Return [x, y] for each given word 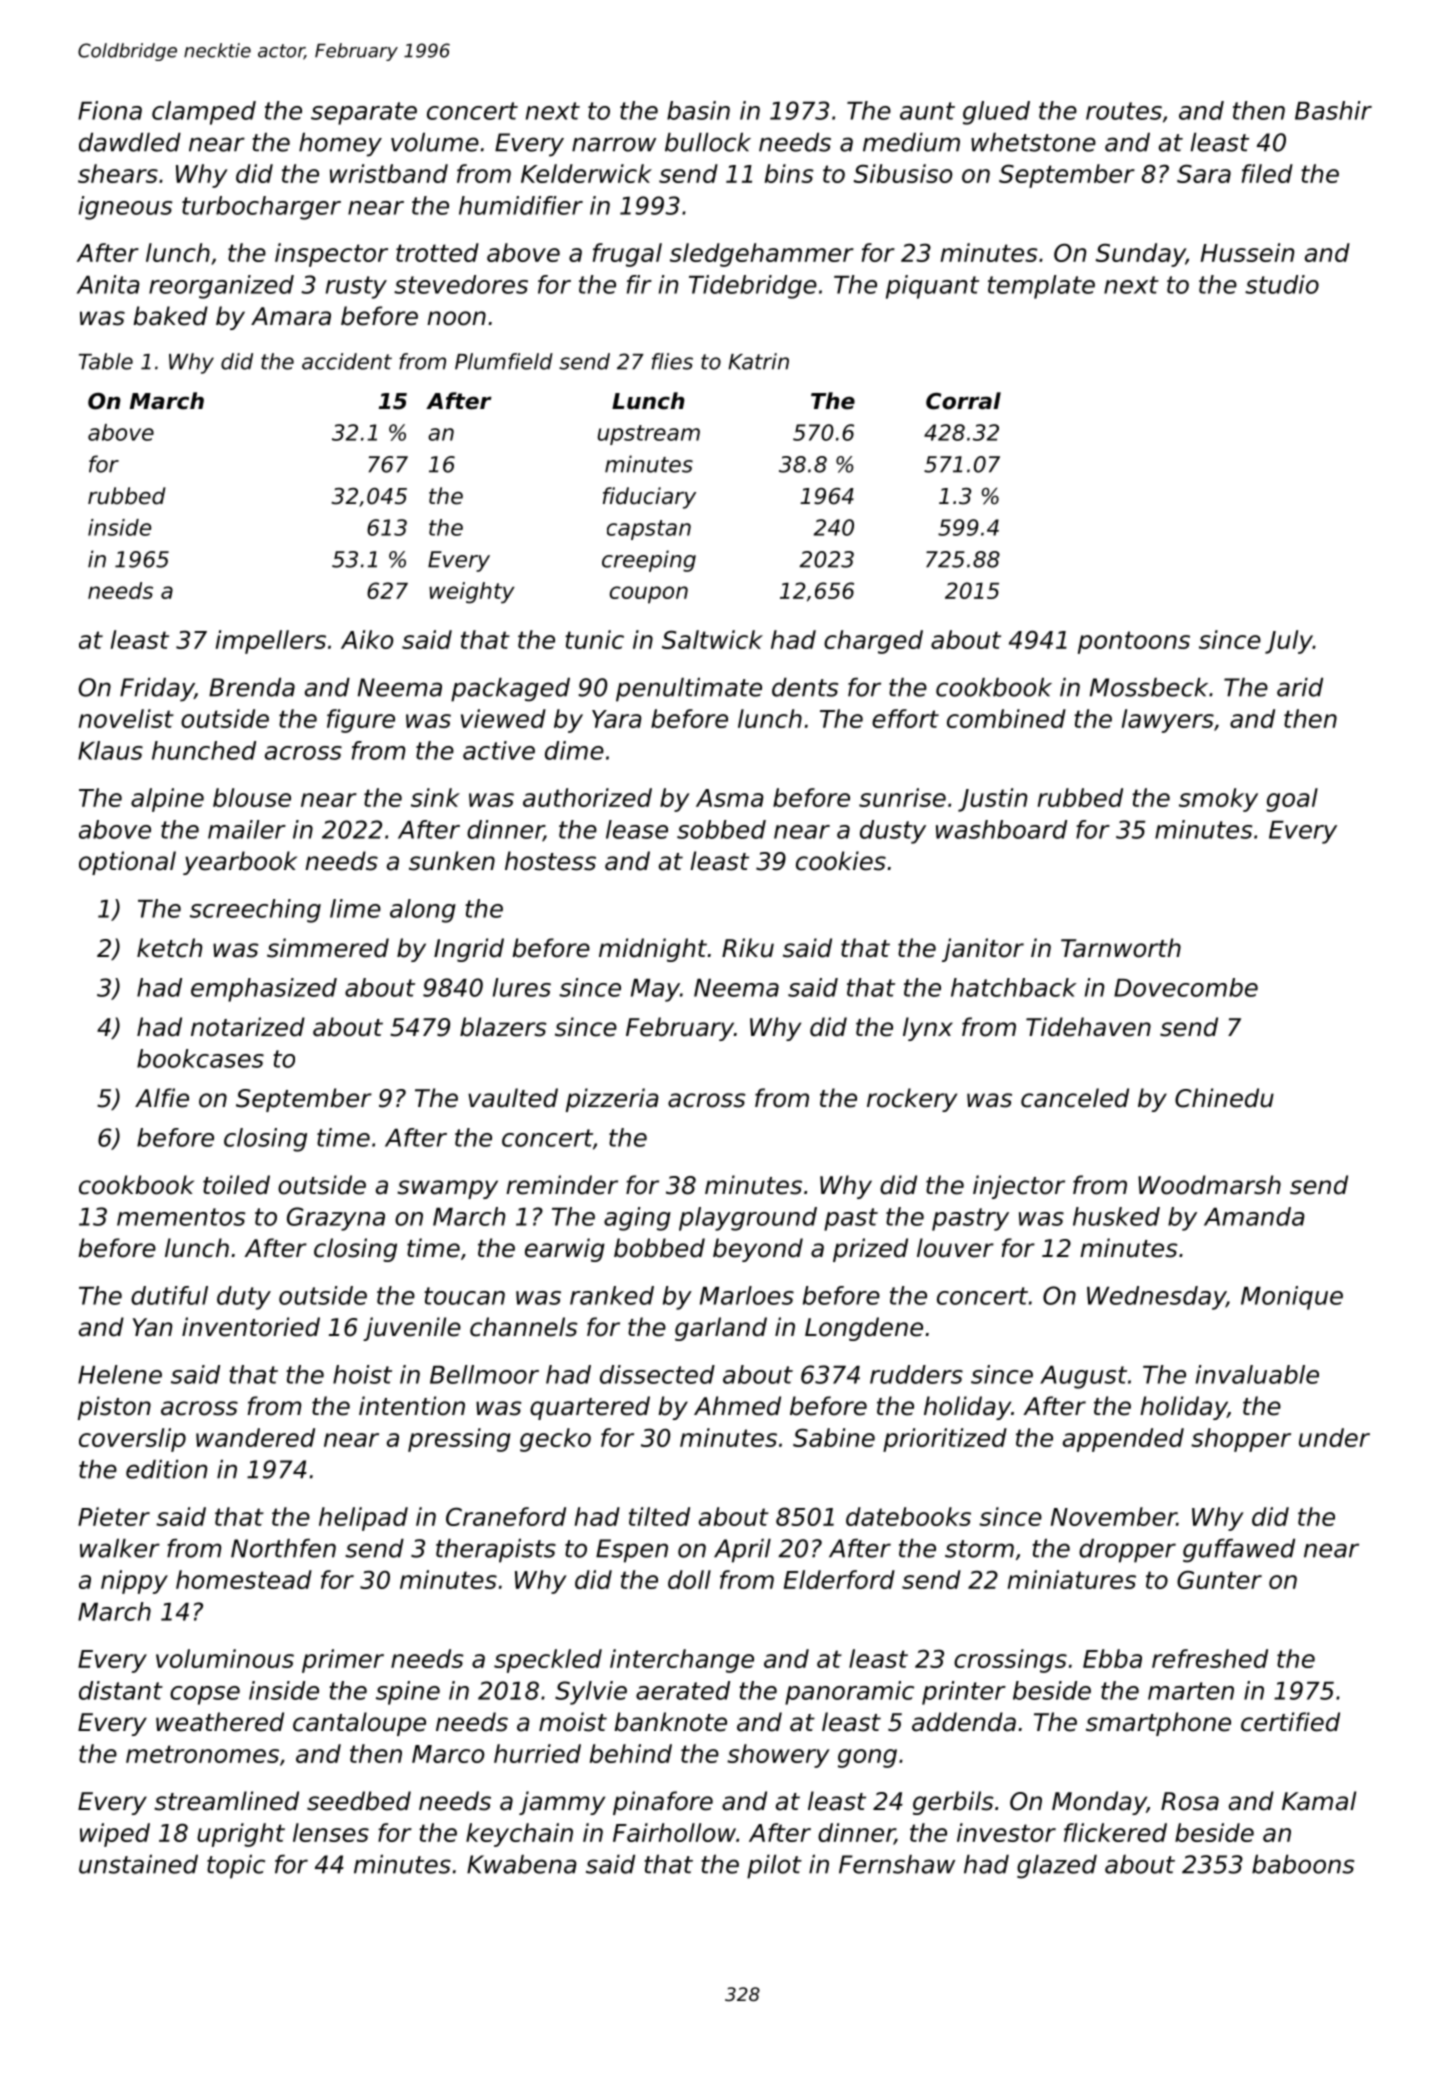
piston [114, 1408]
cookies [841, 861]
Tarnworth [1121, 948]
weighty [472, 593]
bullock [708, 142]
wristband [389, 173]
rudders [916, 1374]
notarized [248, 1027]
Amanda [1254, 1216]
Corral [963, 401]
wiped [115, 1835]
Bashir [1333, 110]
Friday [157, 690]
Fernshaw [897, 1864]
